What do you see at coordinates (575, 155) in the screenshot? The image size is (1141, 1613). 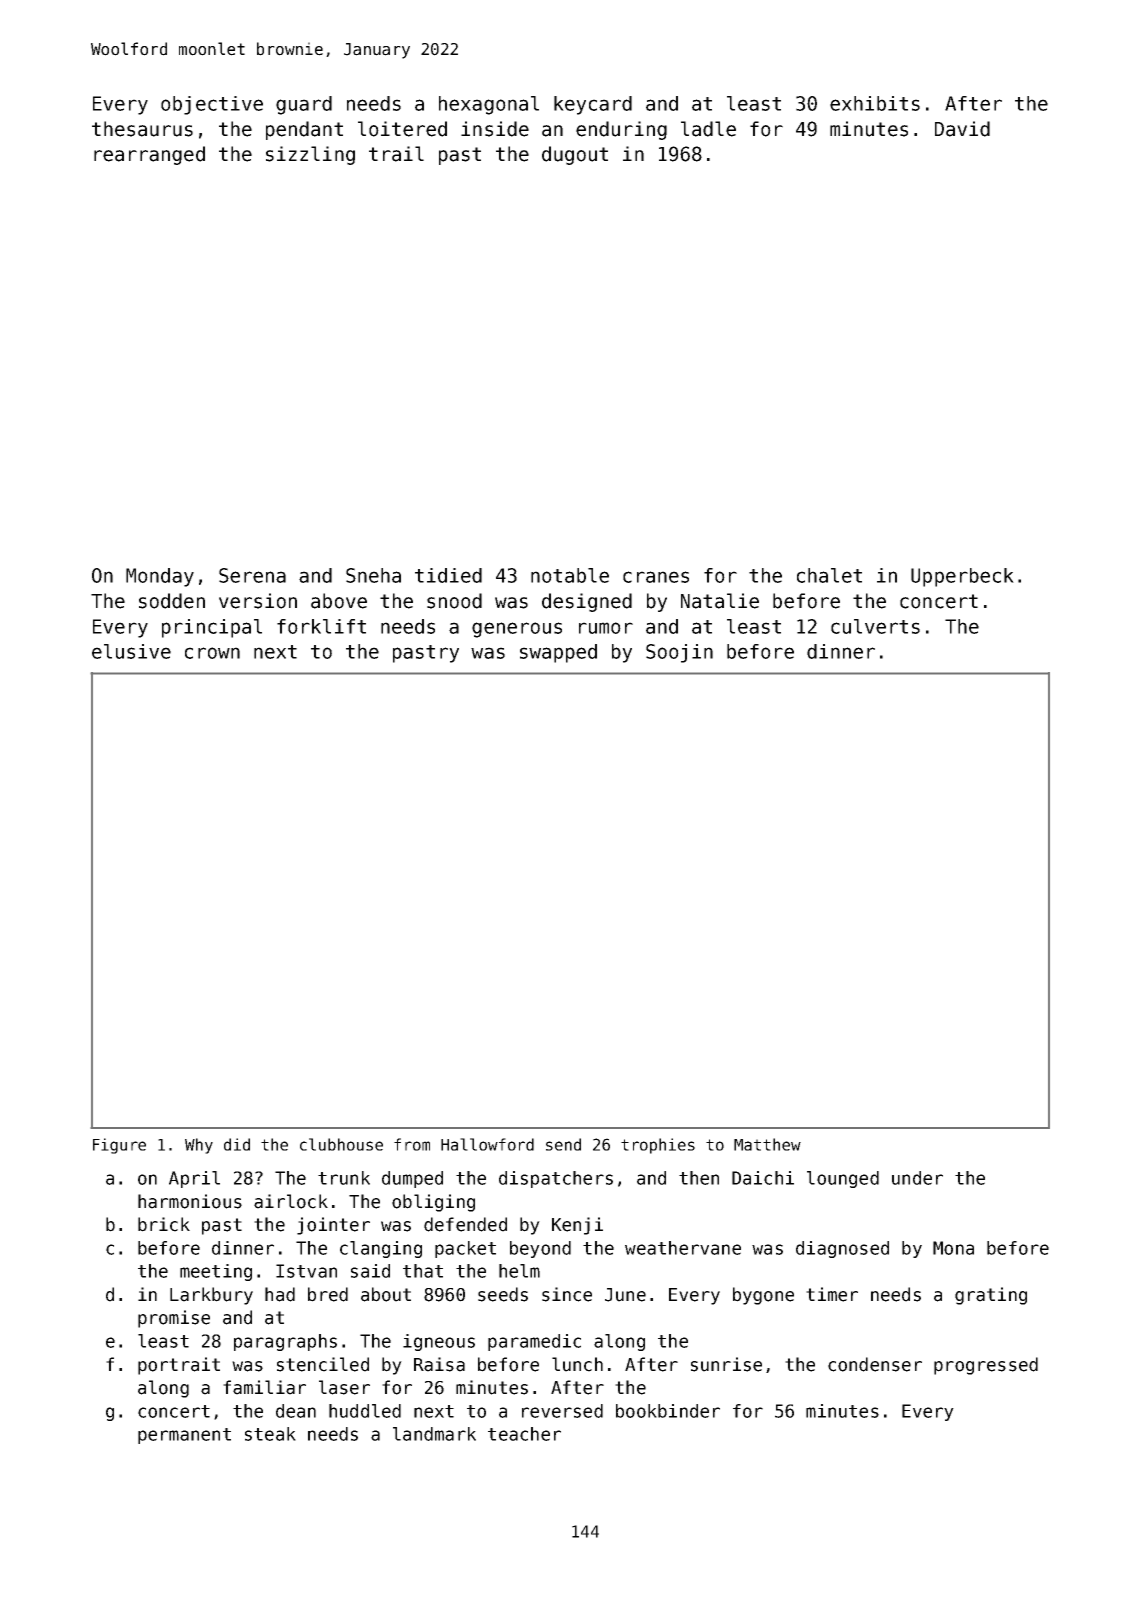 I see `dugout` at bounding box center [575, 155].
